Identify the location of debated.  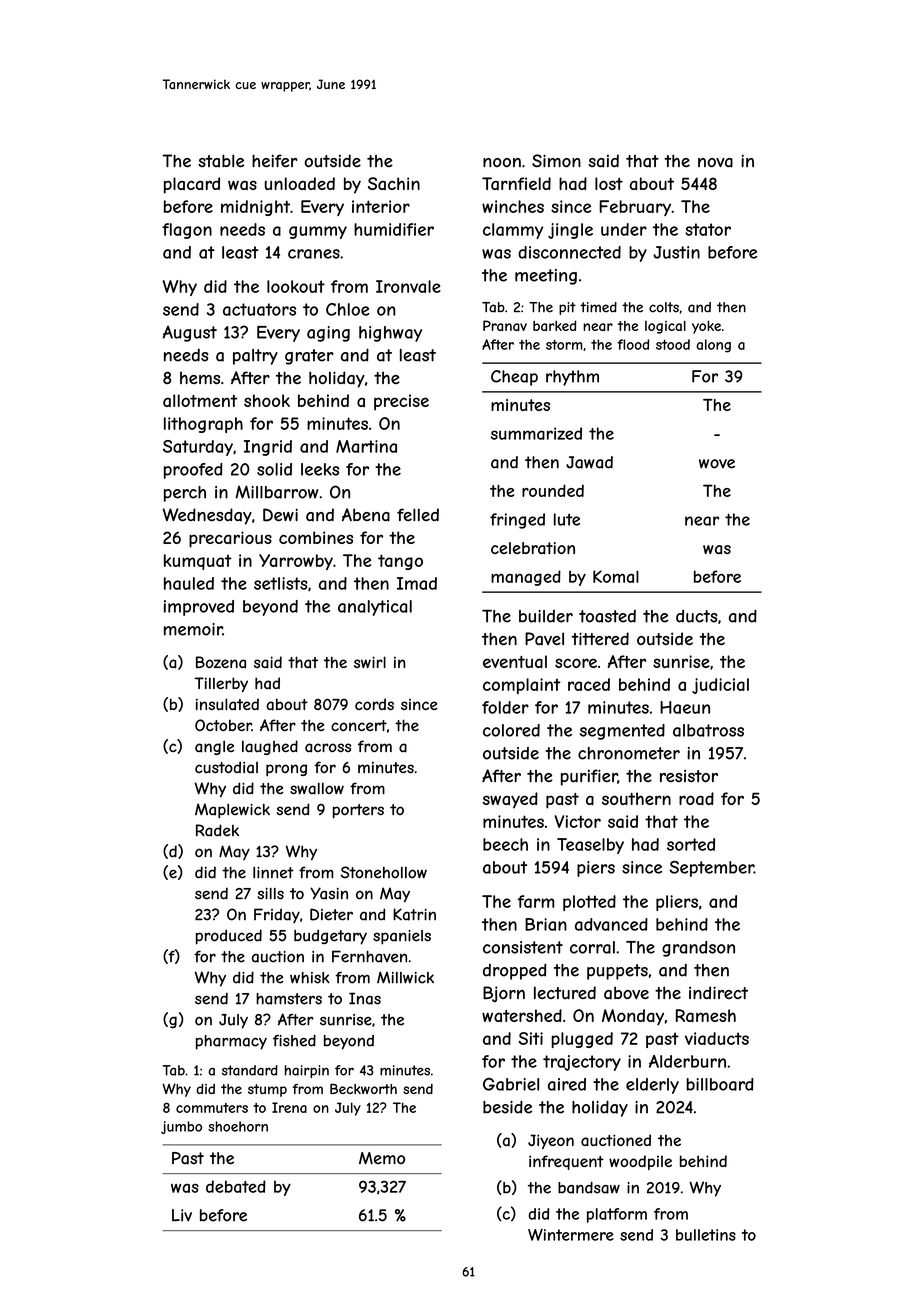
(235, 1186).
